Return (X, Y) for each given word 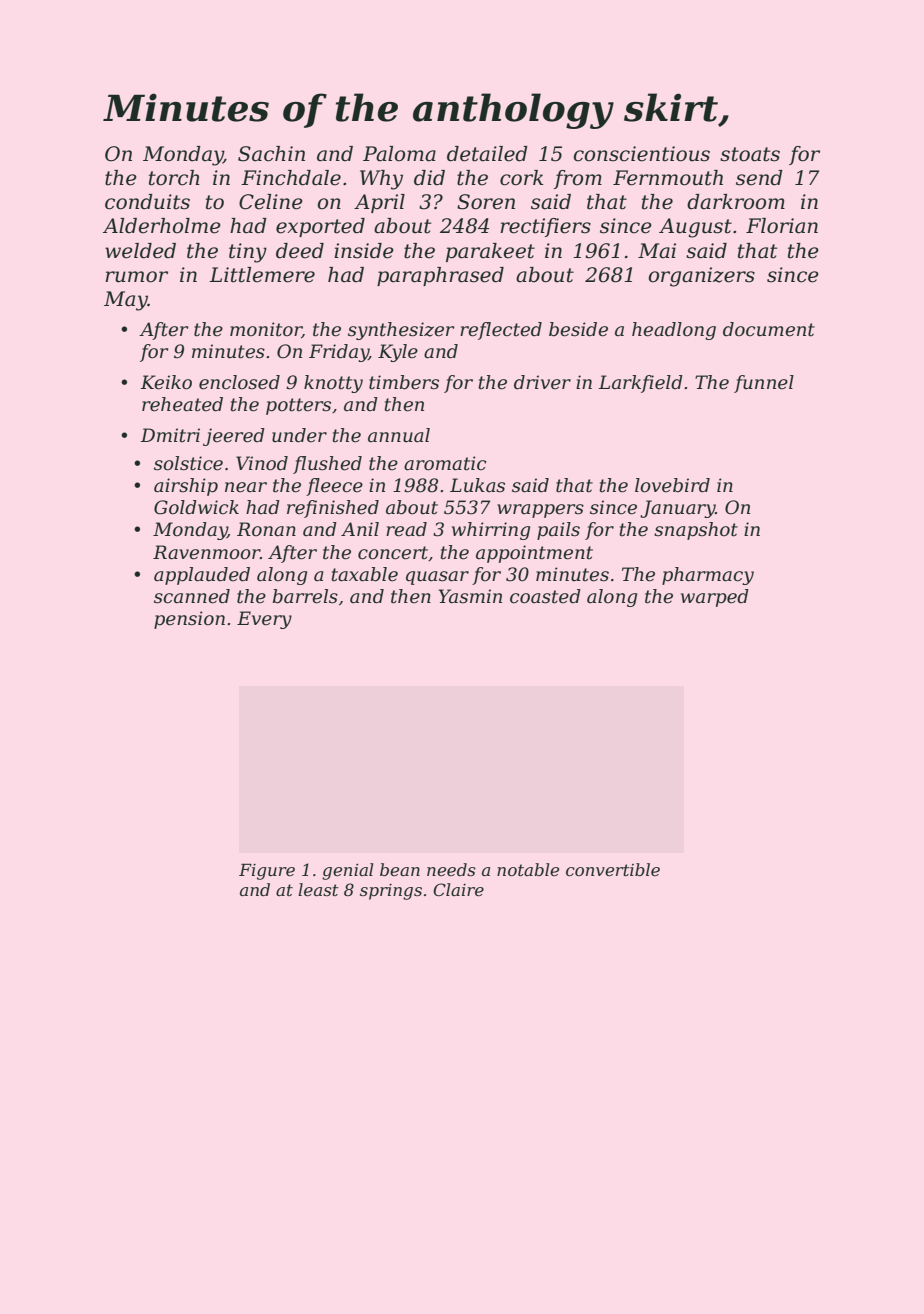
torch (174, 178)
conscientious (642, 154)
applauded (202, 576)
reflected (501, 331)
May (126, 301)
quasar (437, 578)
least (318, 889)
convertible (613, 869)
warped (715, 598)
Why (381, 180)
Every (264, 620)
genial (347, 871)
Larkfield (640, 384)
